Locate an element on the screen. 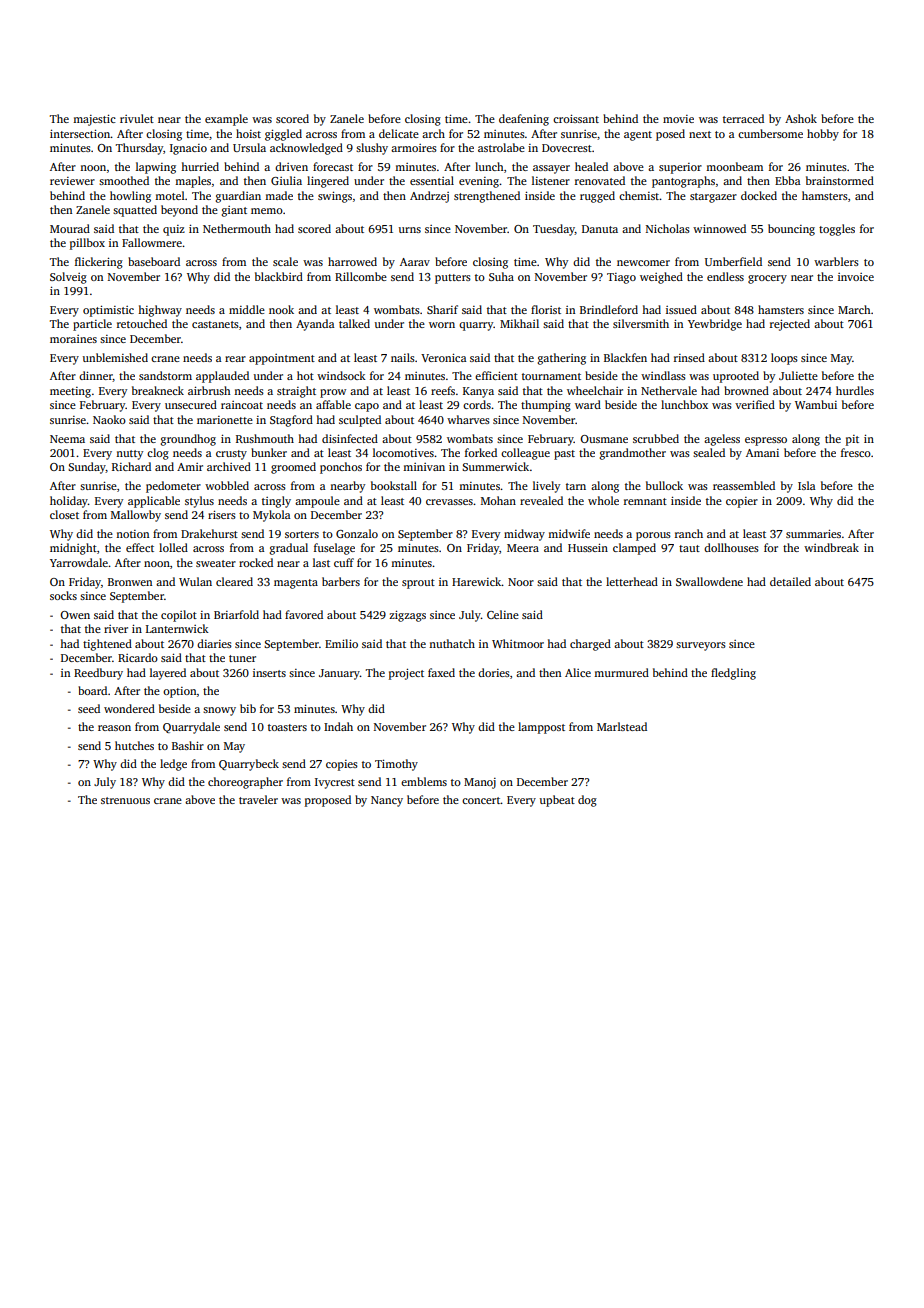  hurried is located at coordinates (200, 166).
